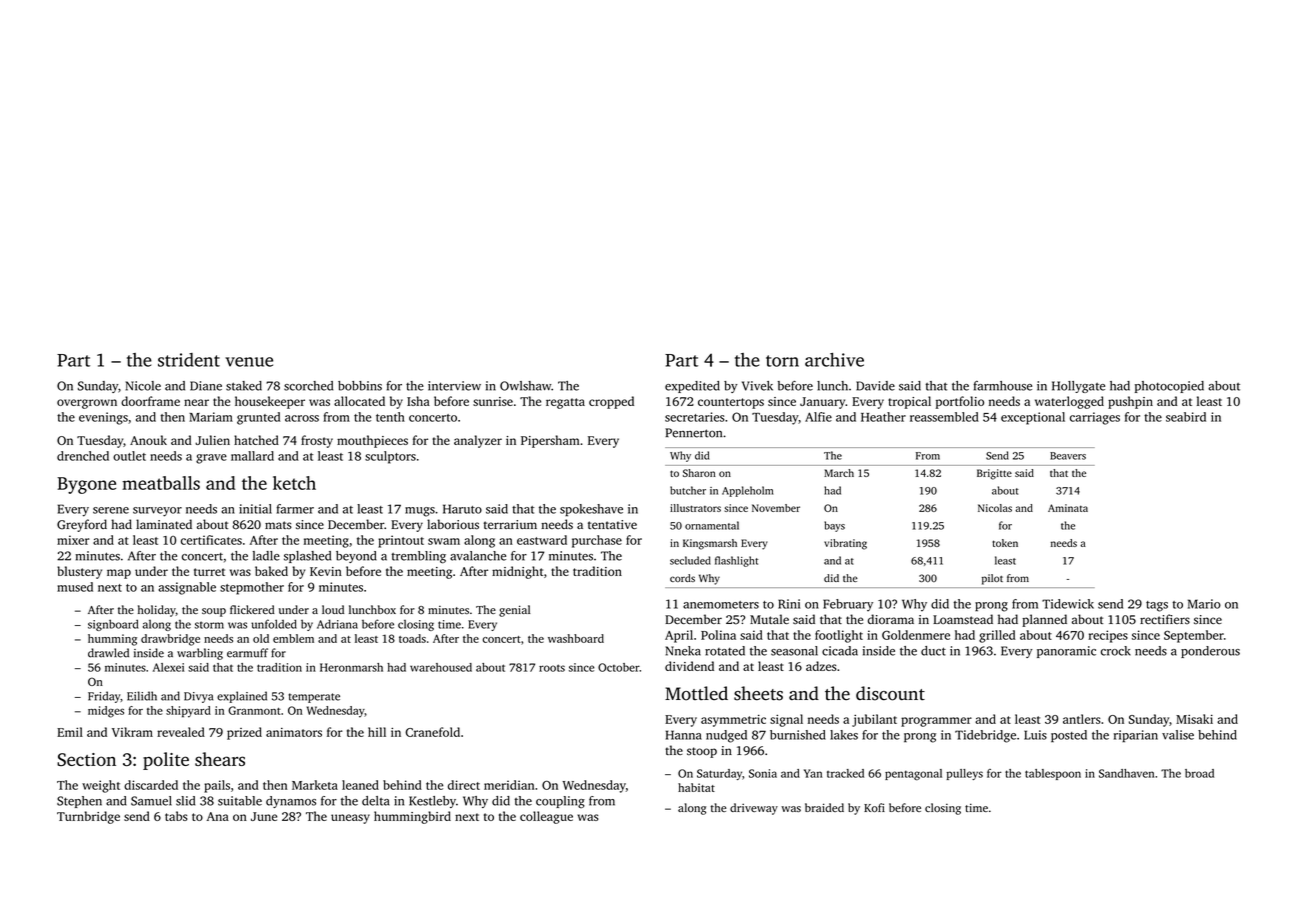  What do you see at coordinates (995, 508) in the image?
I see `Nicolas` at bounding box center [995, 508].
